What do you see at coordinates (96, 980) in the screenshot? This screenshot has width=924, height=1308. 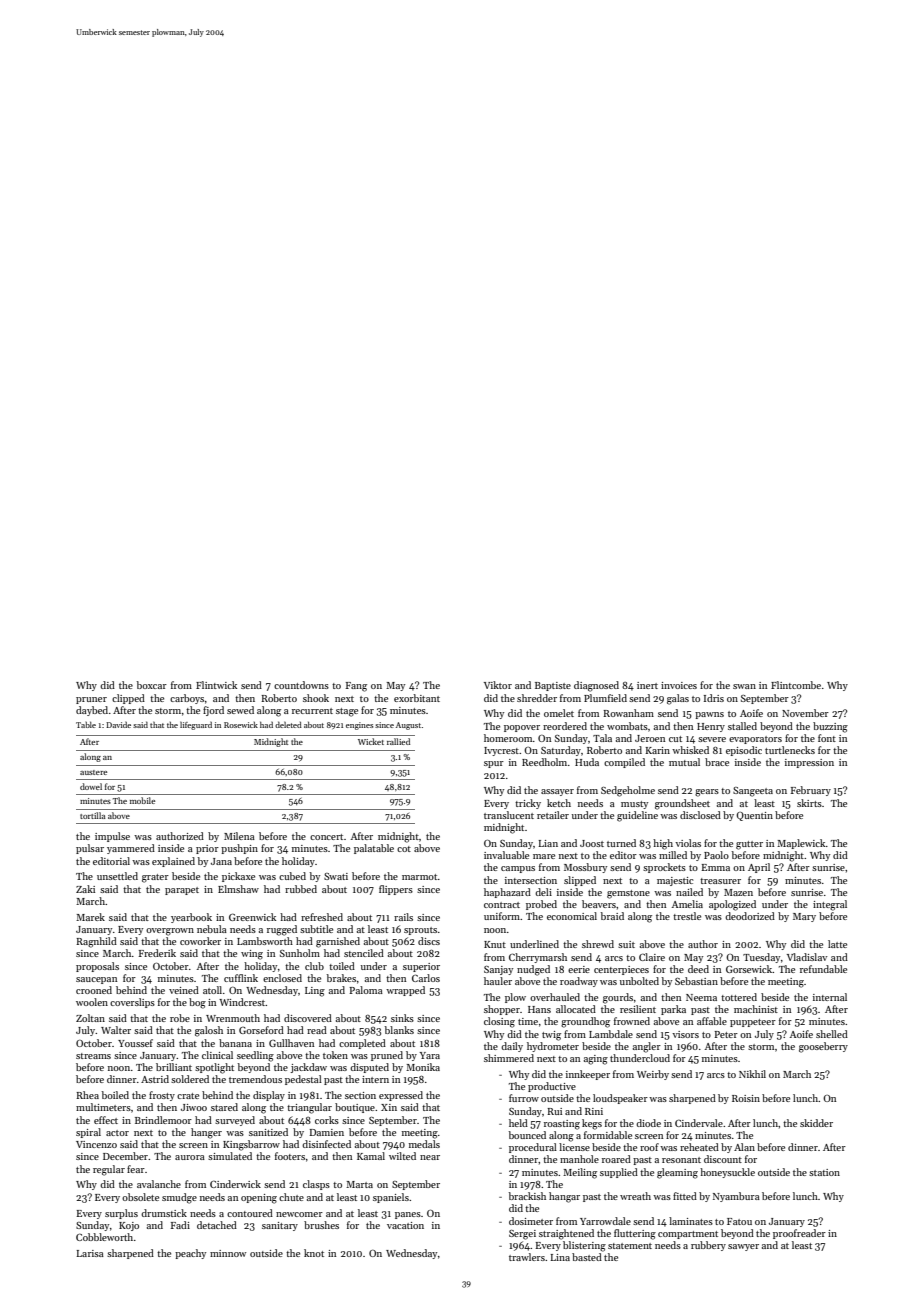 I see `saucepan` at bounding box center [96, 980].
